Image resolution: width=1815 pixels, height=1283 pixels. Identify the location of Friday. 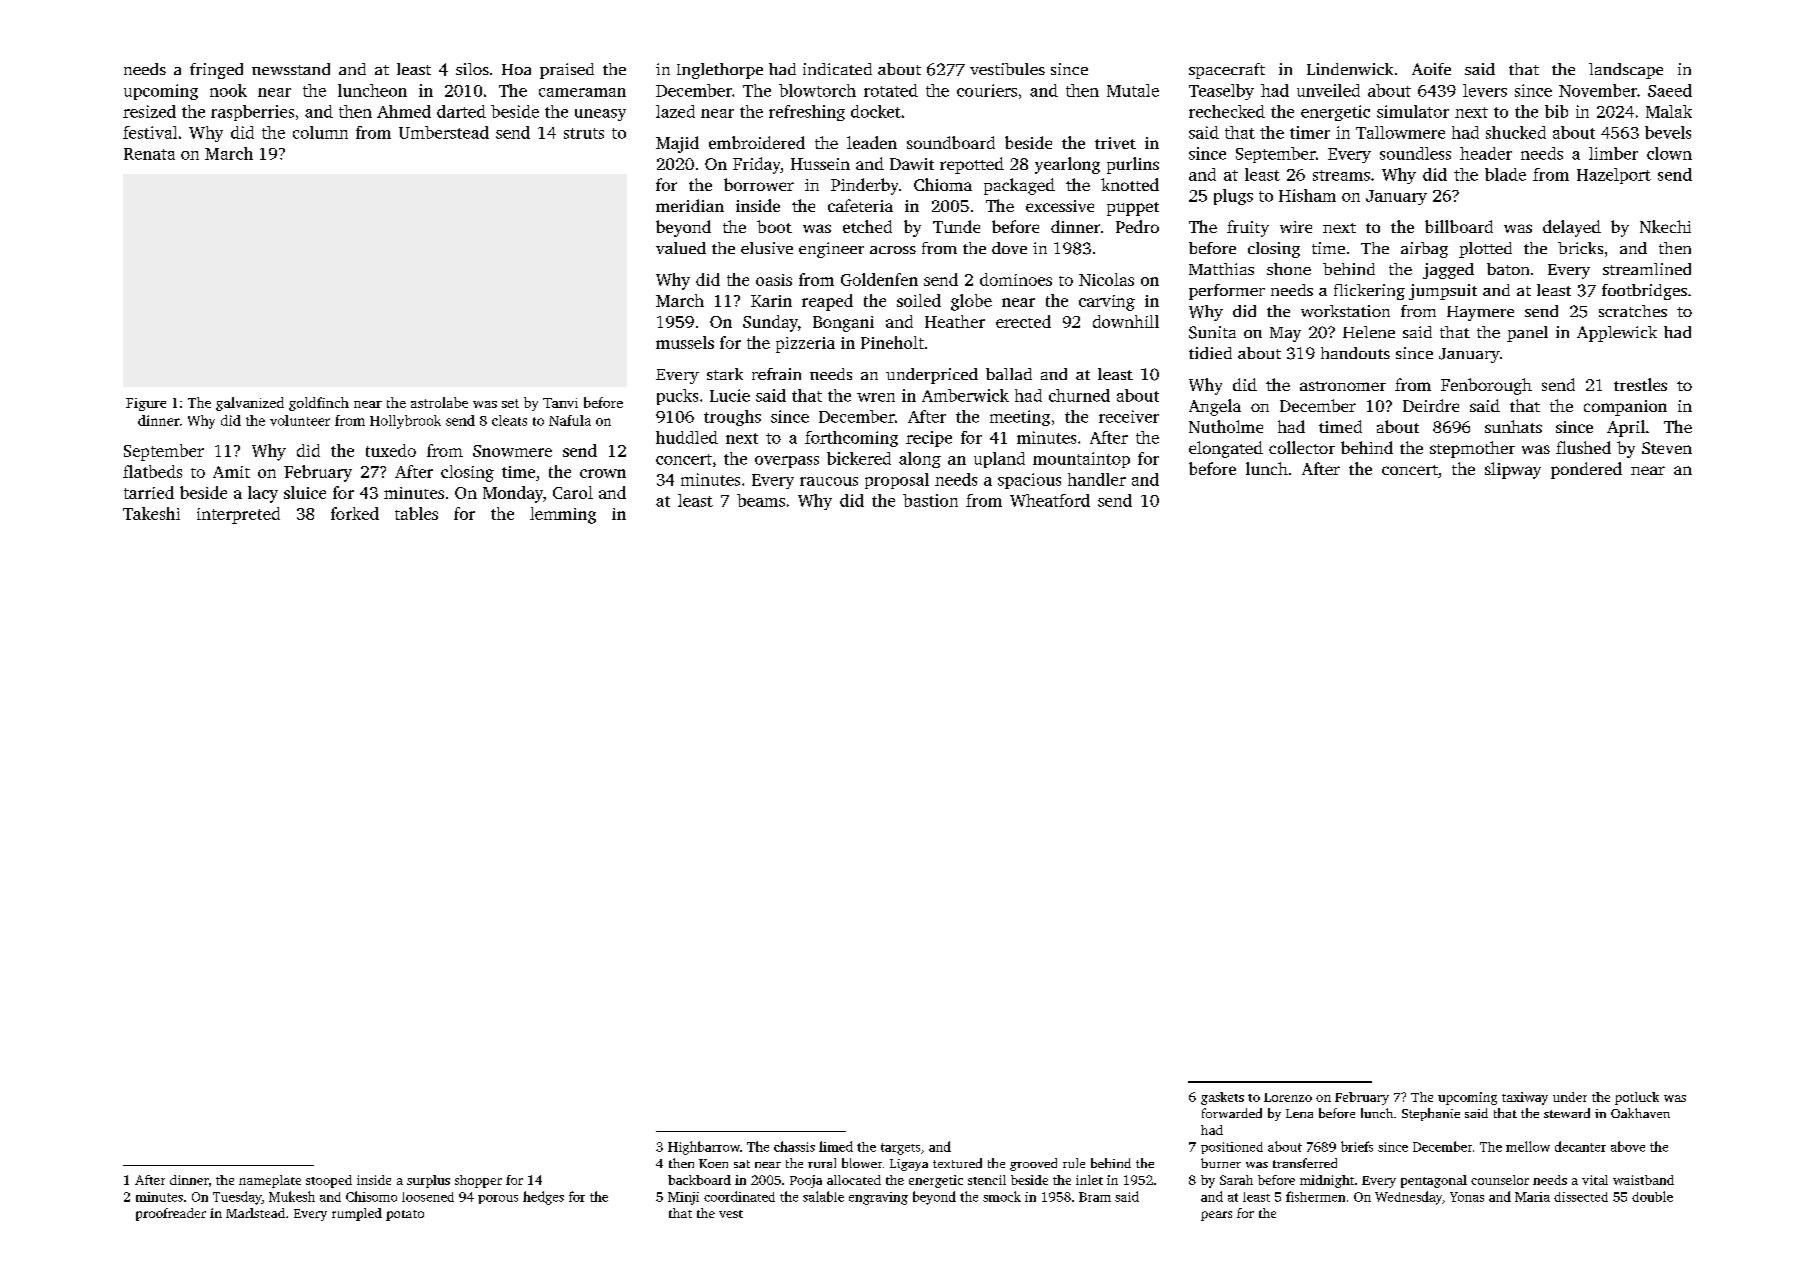
(757, 165).
